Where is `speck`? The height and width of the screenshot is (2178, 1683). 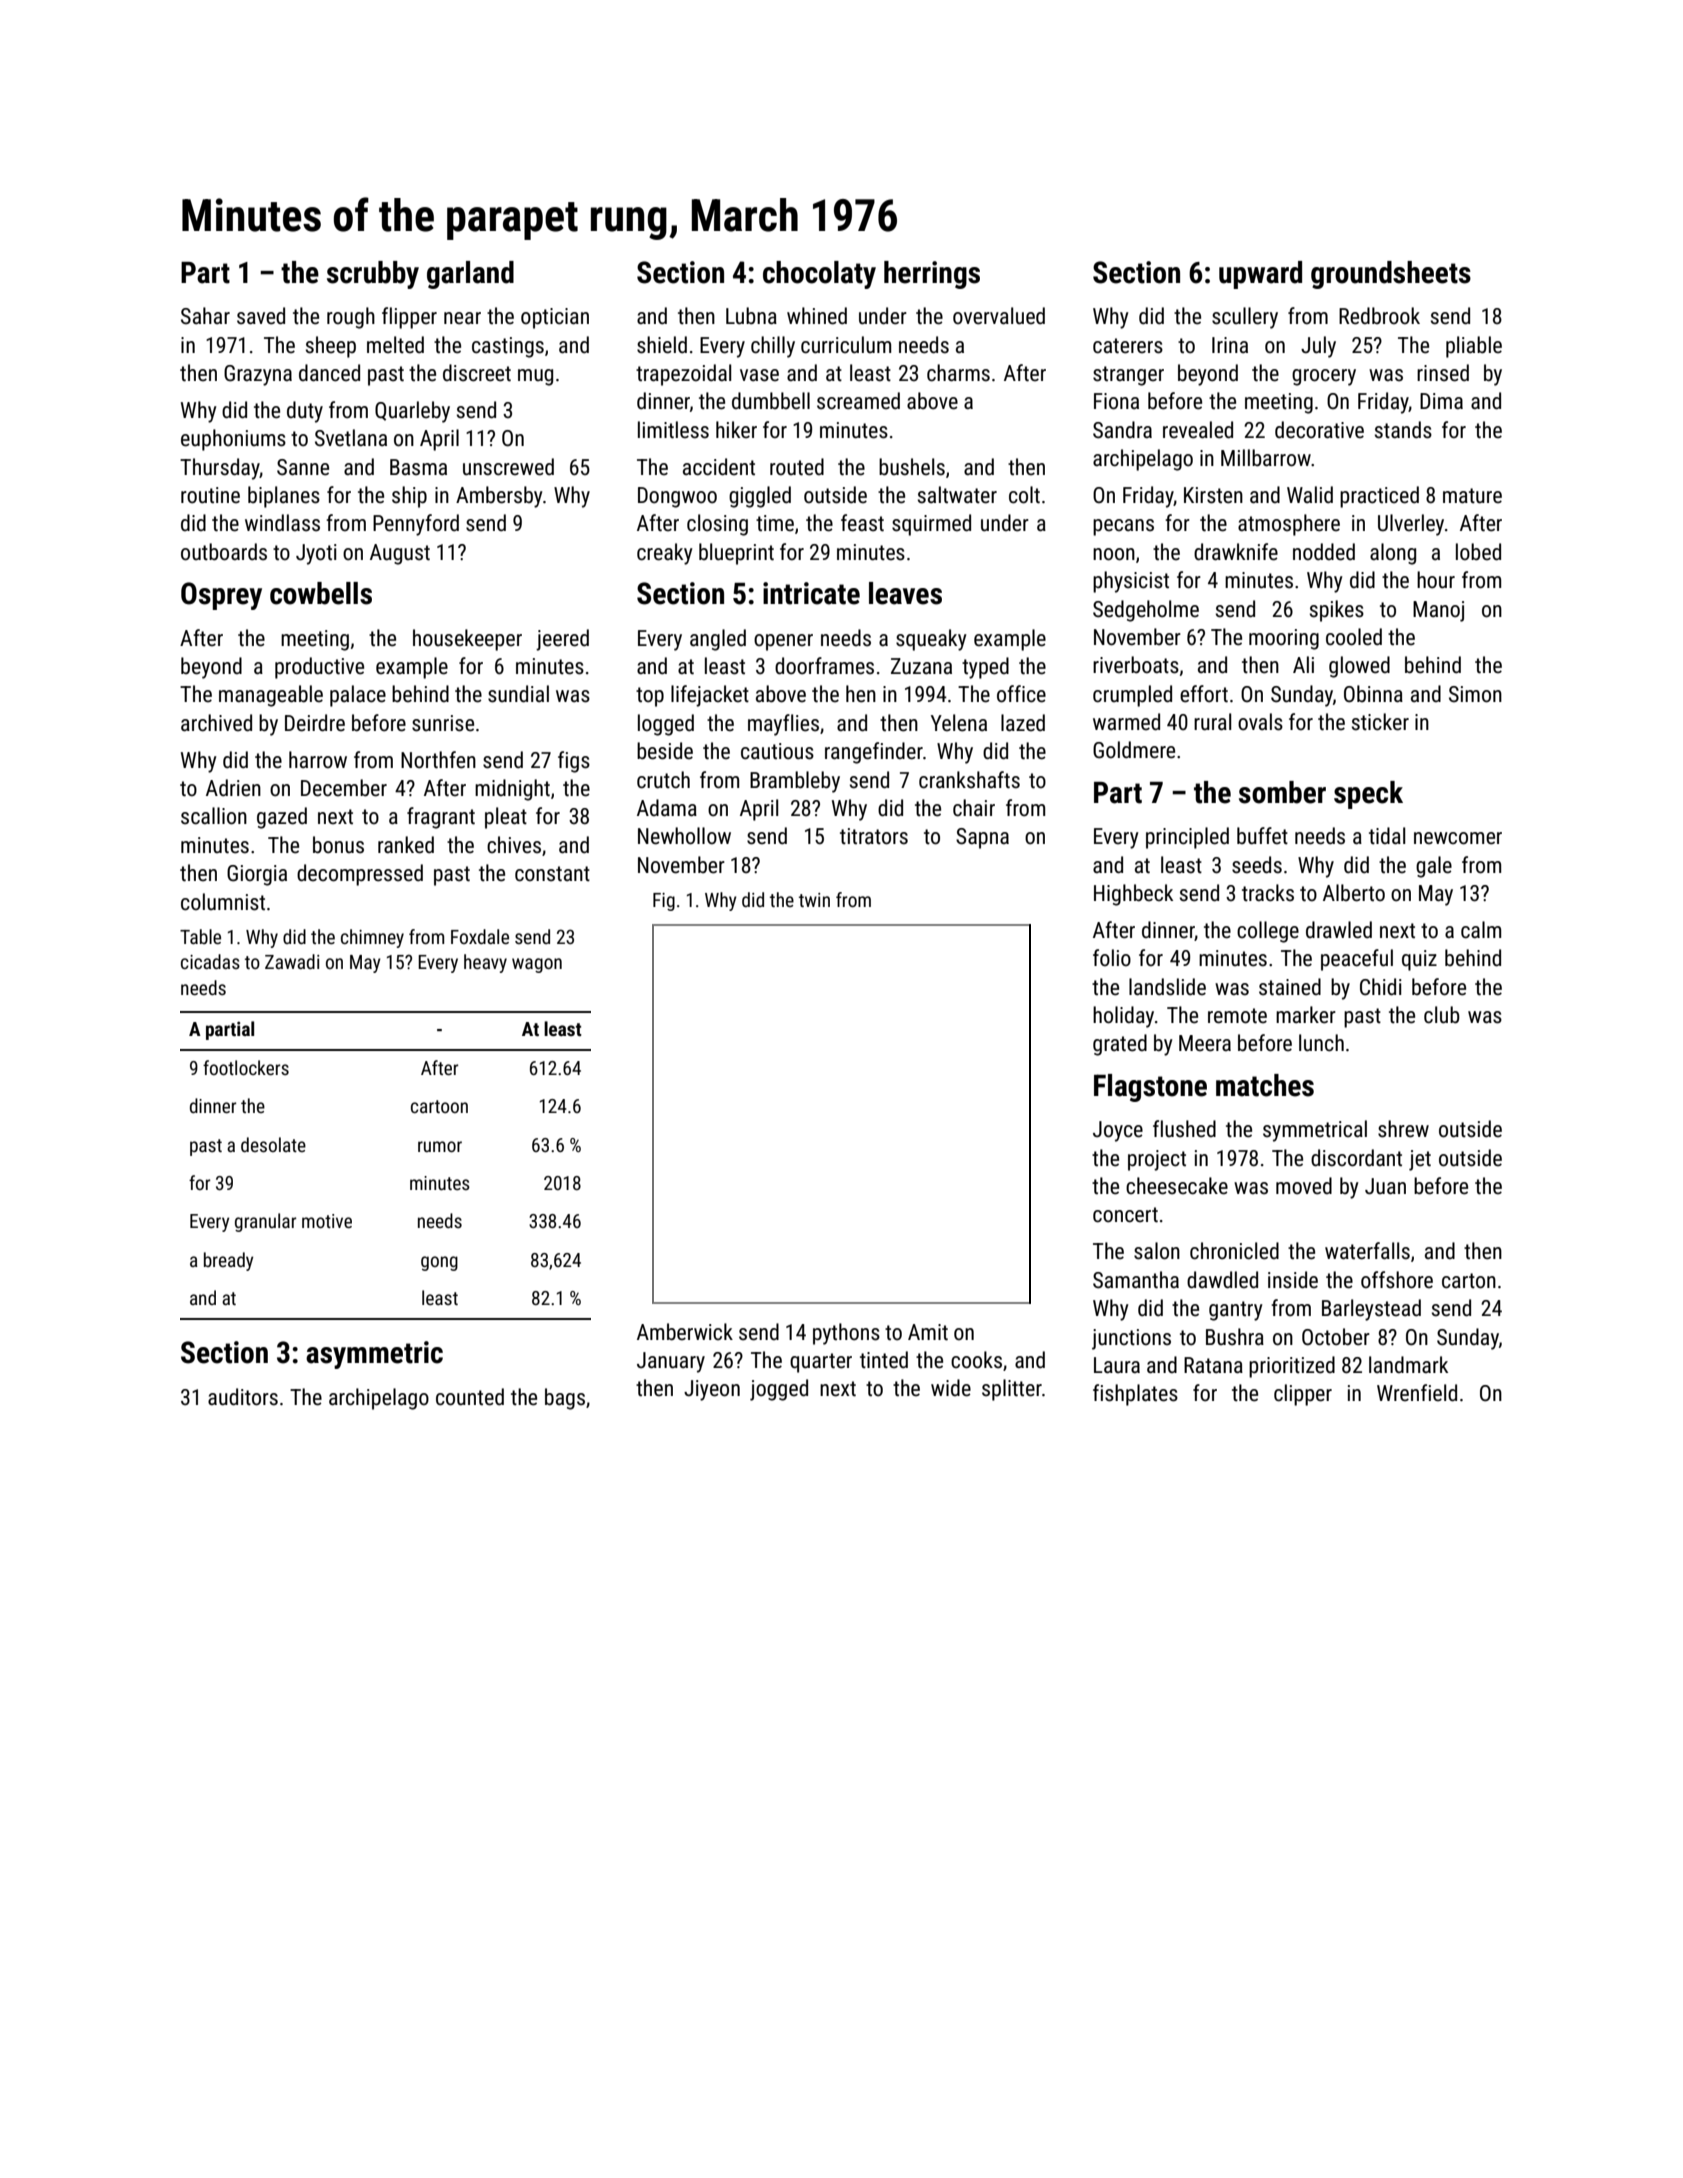 speck is located at coordinates (1368, 795).
